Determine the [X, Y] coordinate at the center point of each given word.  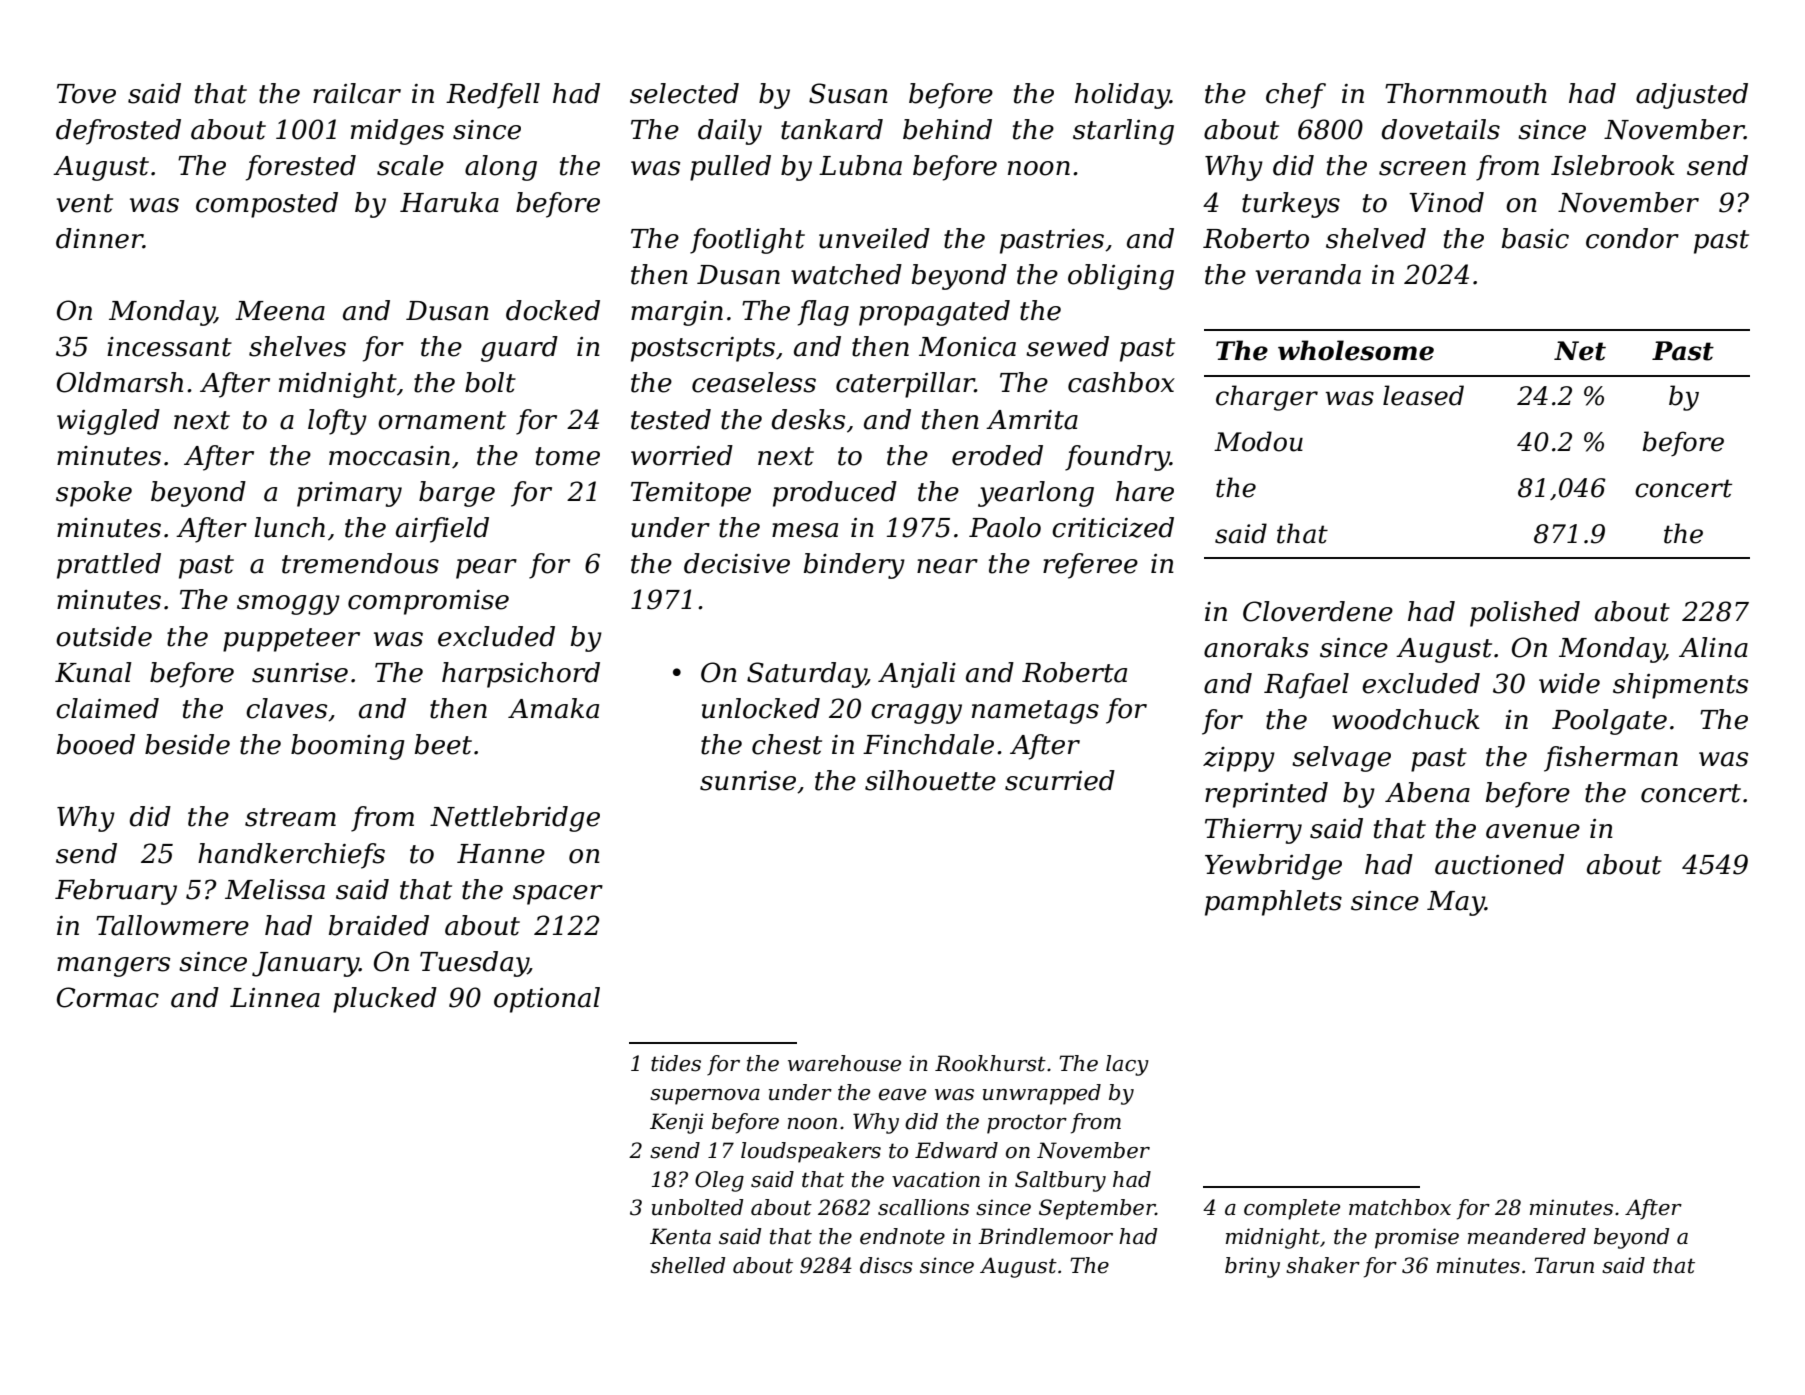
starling [1123, 132]
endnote [902, 1236]
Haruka [449, 202]
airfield [442, 530]
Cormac [108, 997]
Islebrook [1613, 165]
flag [823, 313]
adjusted [1692, 96]
